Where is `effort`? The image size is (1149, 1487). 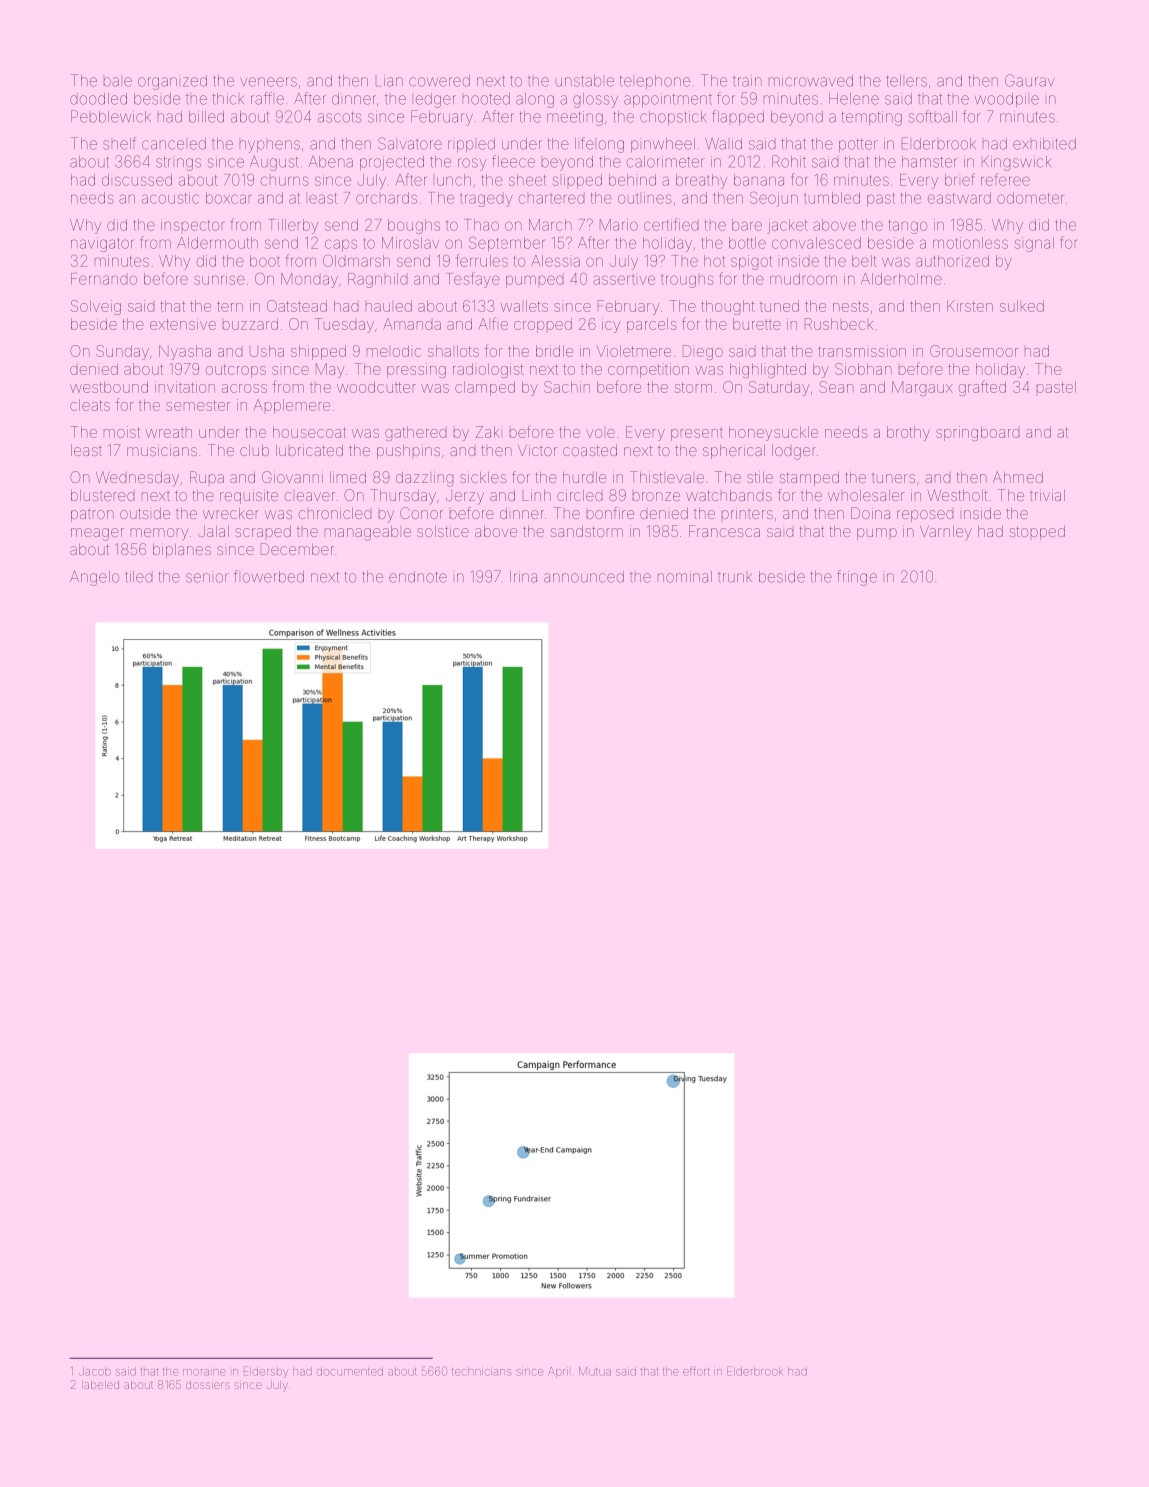 effort is located at coordinates (696, 1371).
